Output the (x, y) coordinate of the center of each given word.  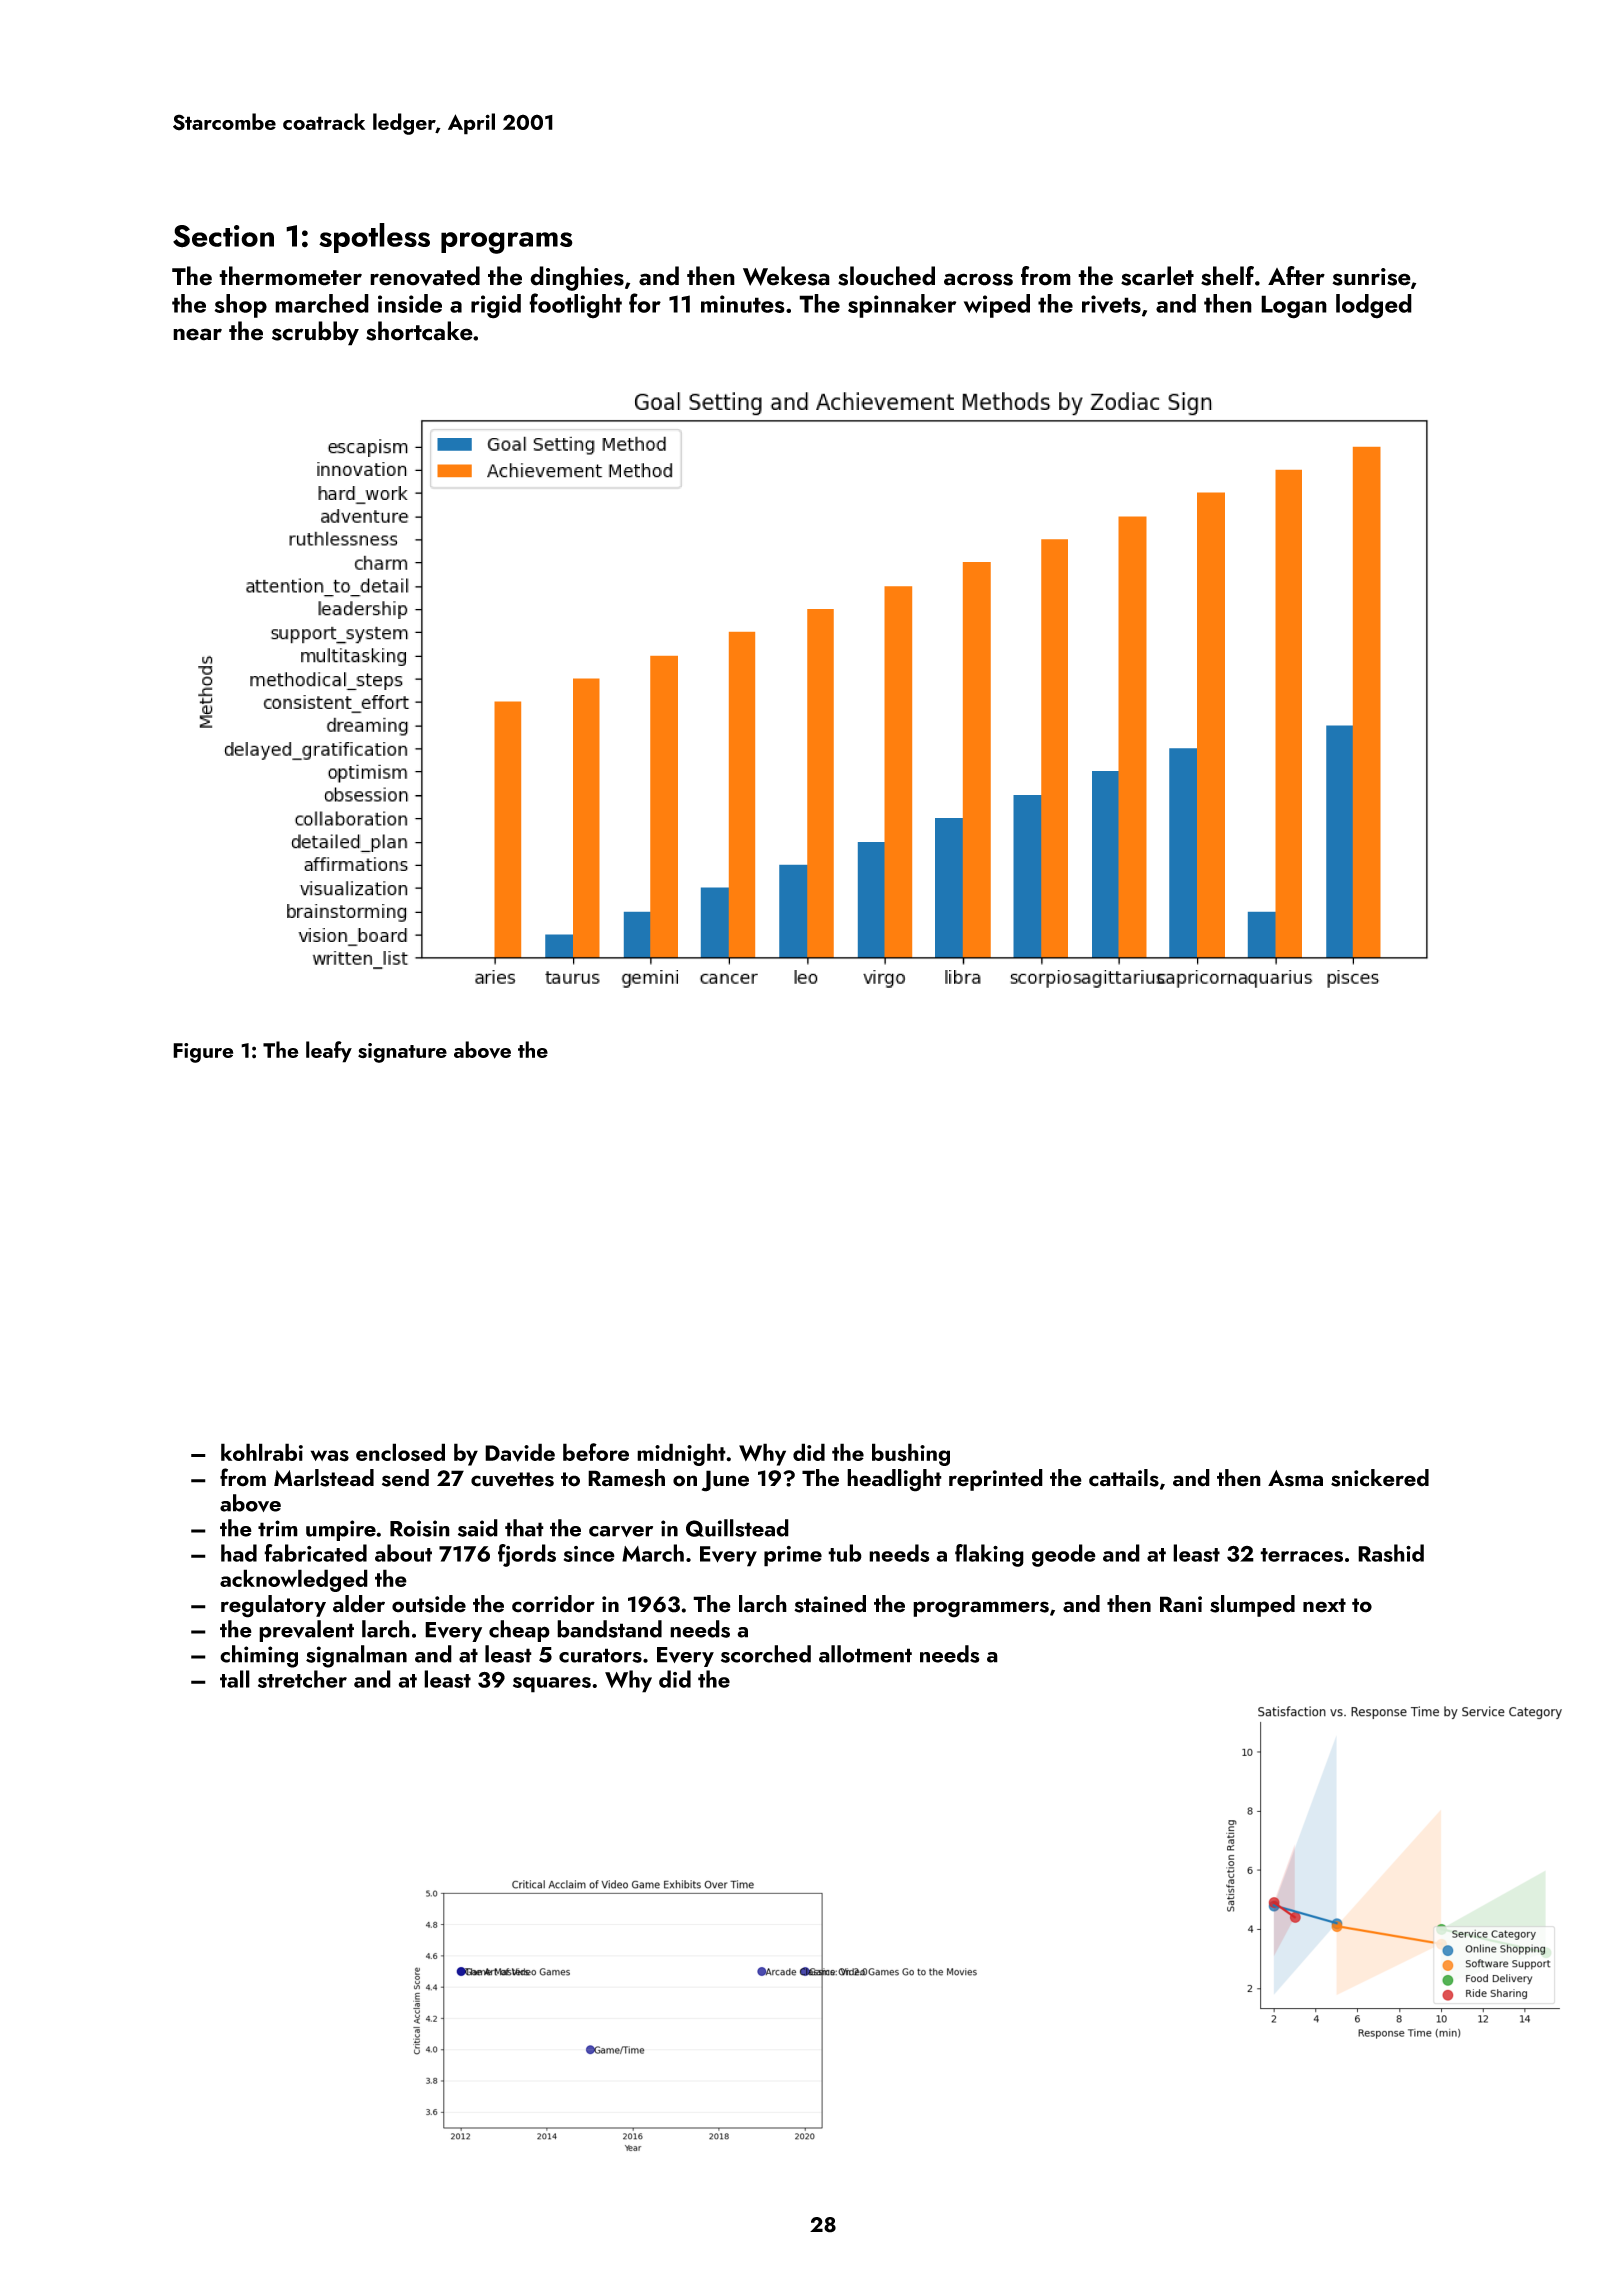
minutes (743, 304)
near (197, 334)
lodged (1374, 306)
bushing (911, 1454)
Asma (1295, 1478)
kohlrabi (262, 1452)
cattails (1124, 1478)
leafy (329, 1052)
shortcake (419, 331)
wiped (997, 306)
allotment (865, 1654)
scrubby (315, 333)
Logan (1294, 307)
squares (552, 1685)
